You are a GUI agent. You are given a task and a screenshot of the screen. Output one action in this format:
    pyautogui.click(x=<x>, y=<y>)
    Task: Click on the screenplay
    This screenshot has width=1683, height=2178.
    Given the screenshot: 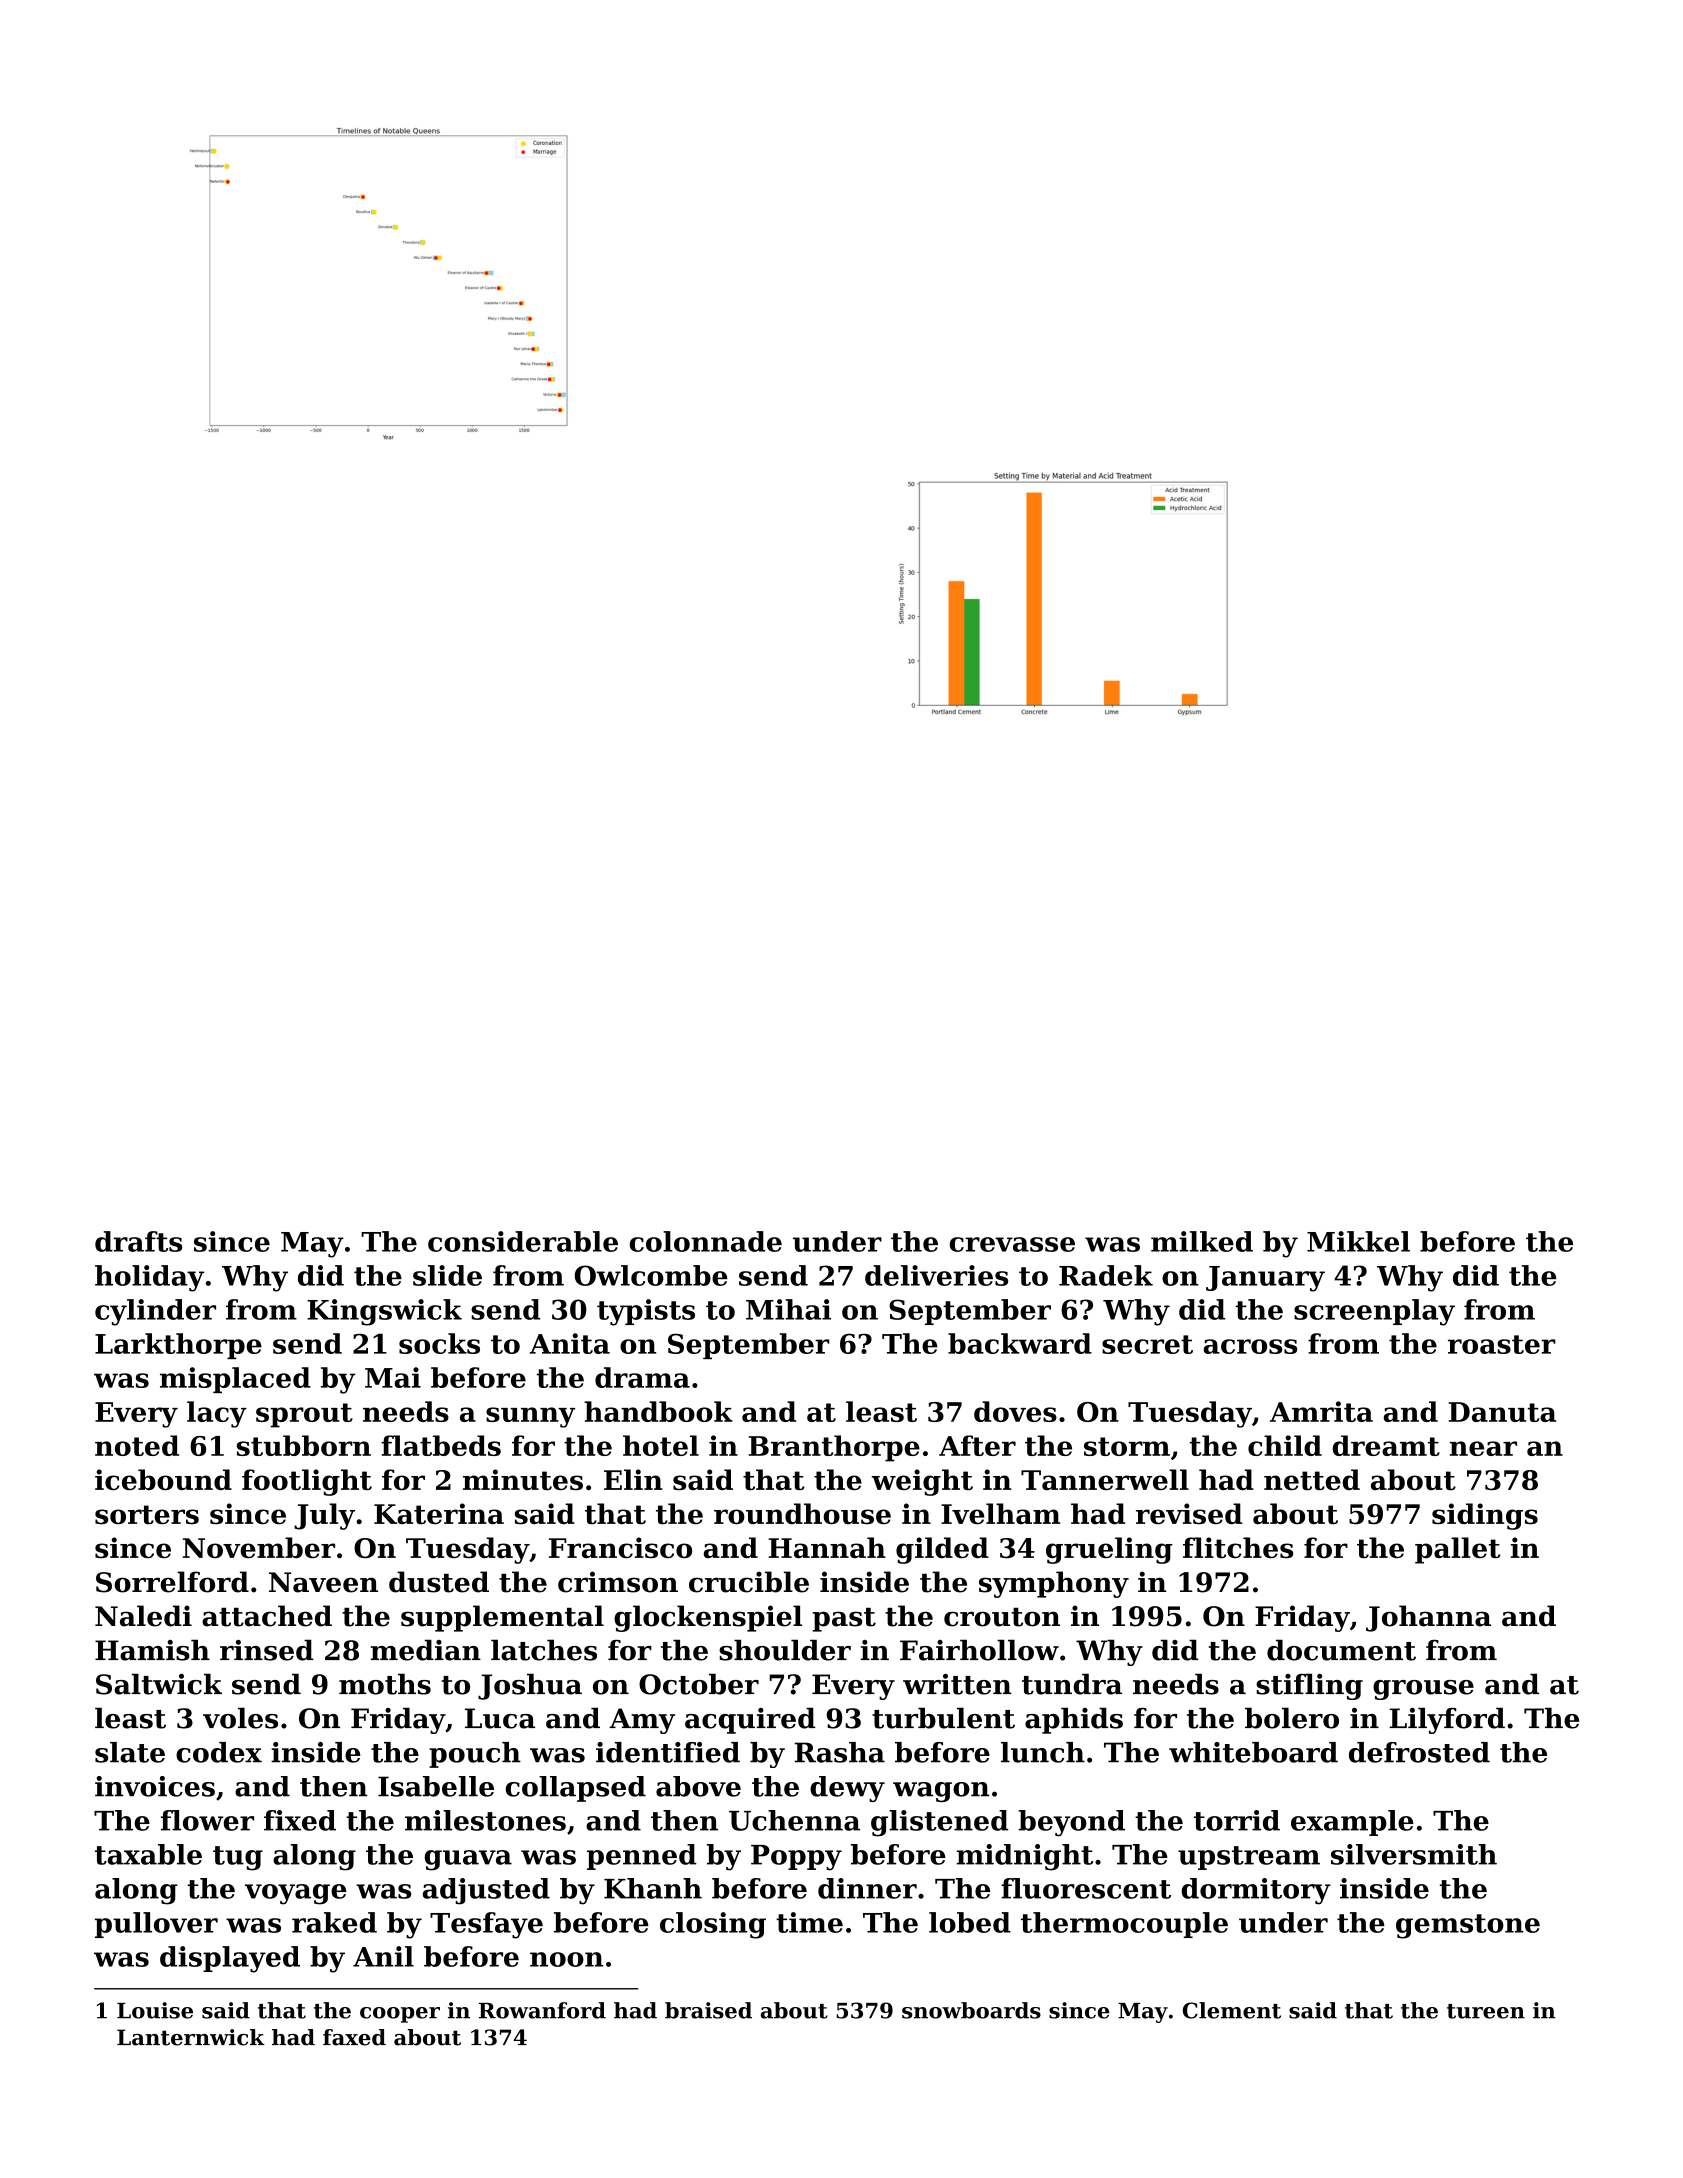 What is the action you would take?
    pyautogui.click(x=1374, y=1312)
